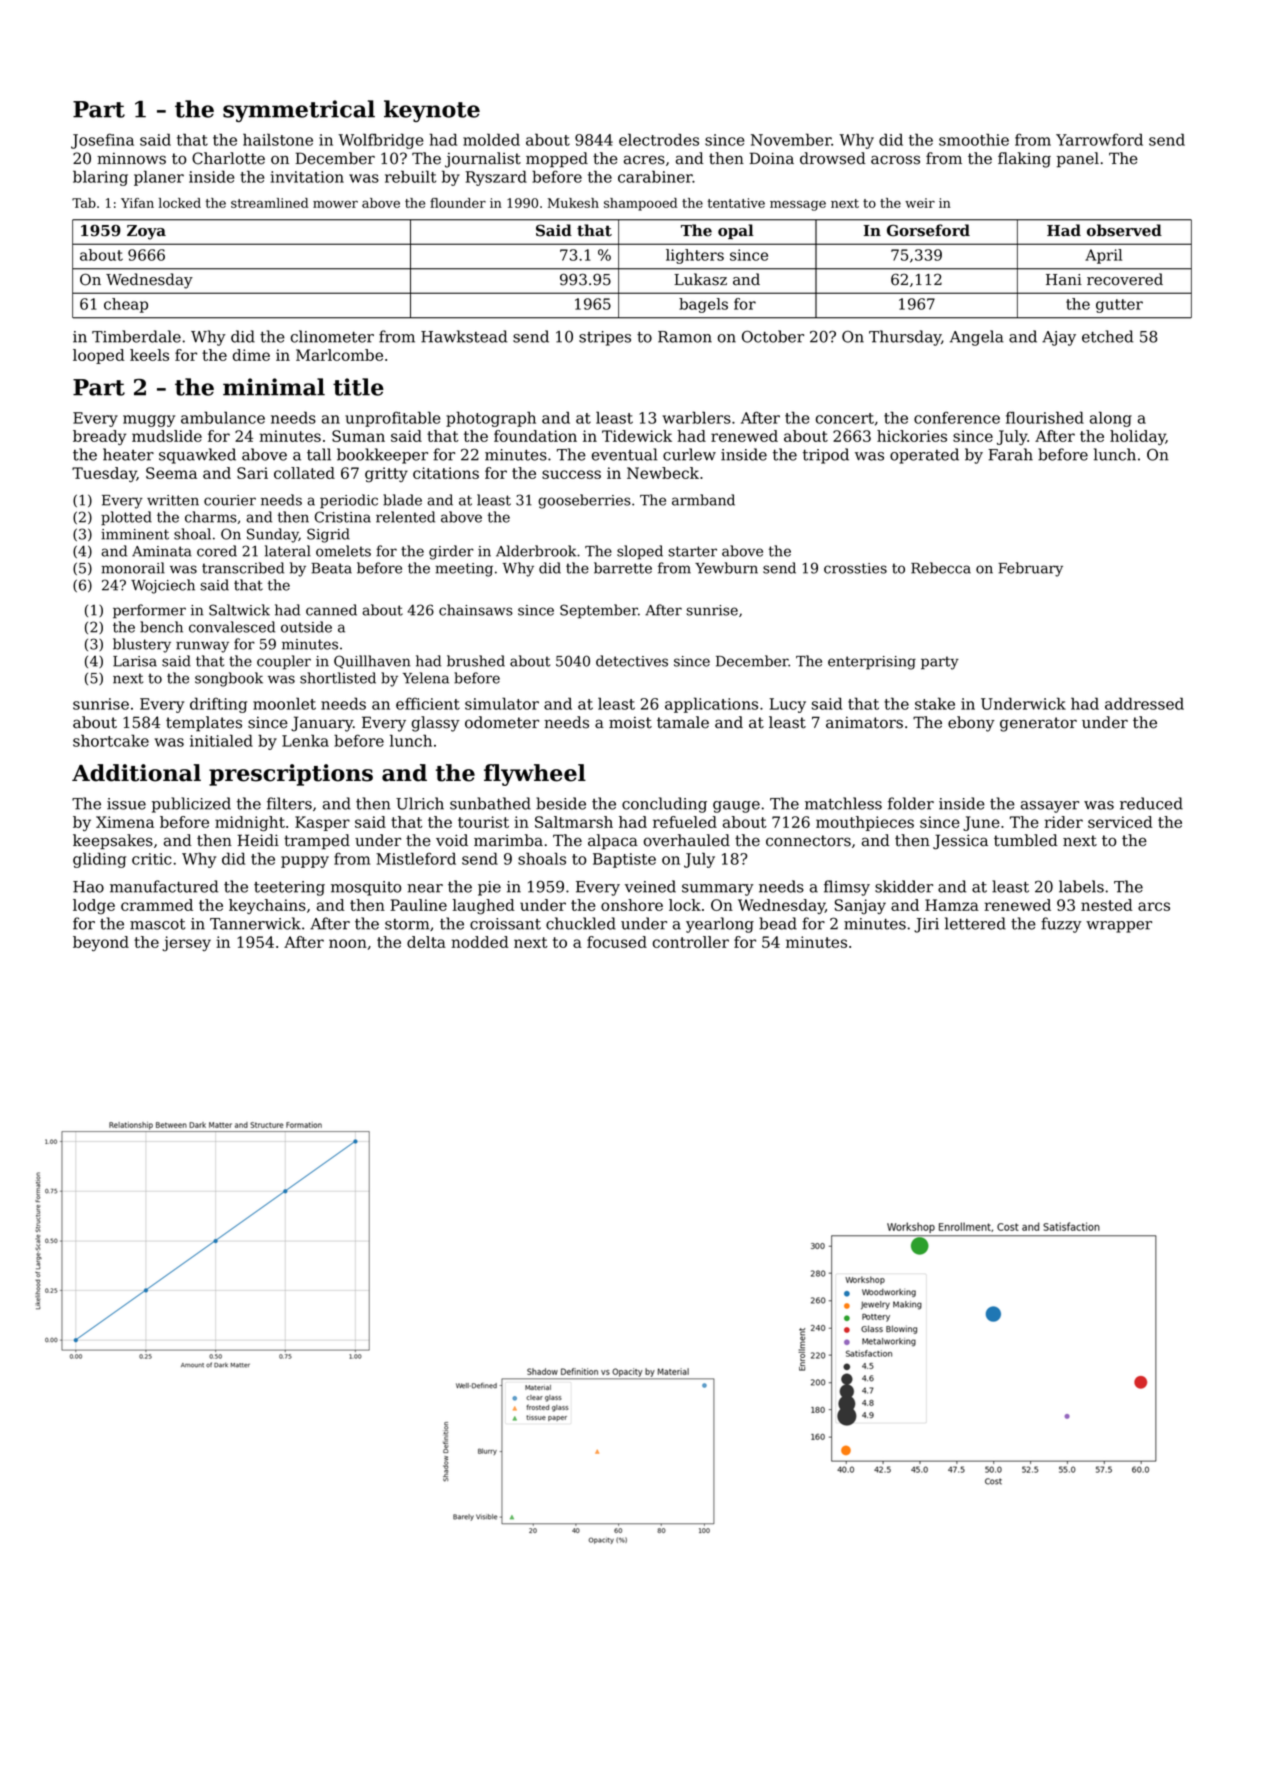  What do you see at coordinates (146, 232) in the page?
I see `Zoya` at bounding box center [146, 232].
